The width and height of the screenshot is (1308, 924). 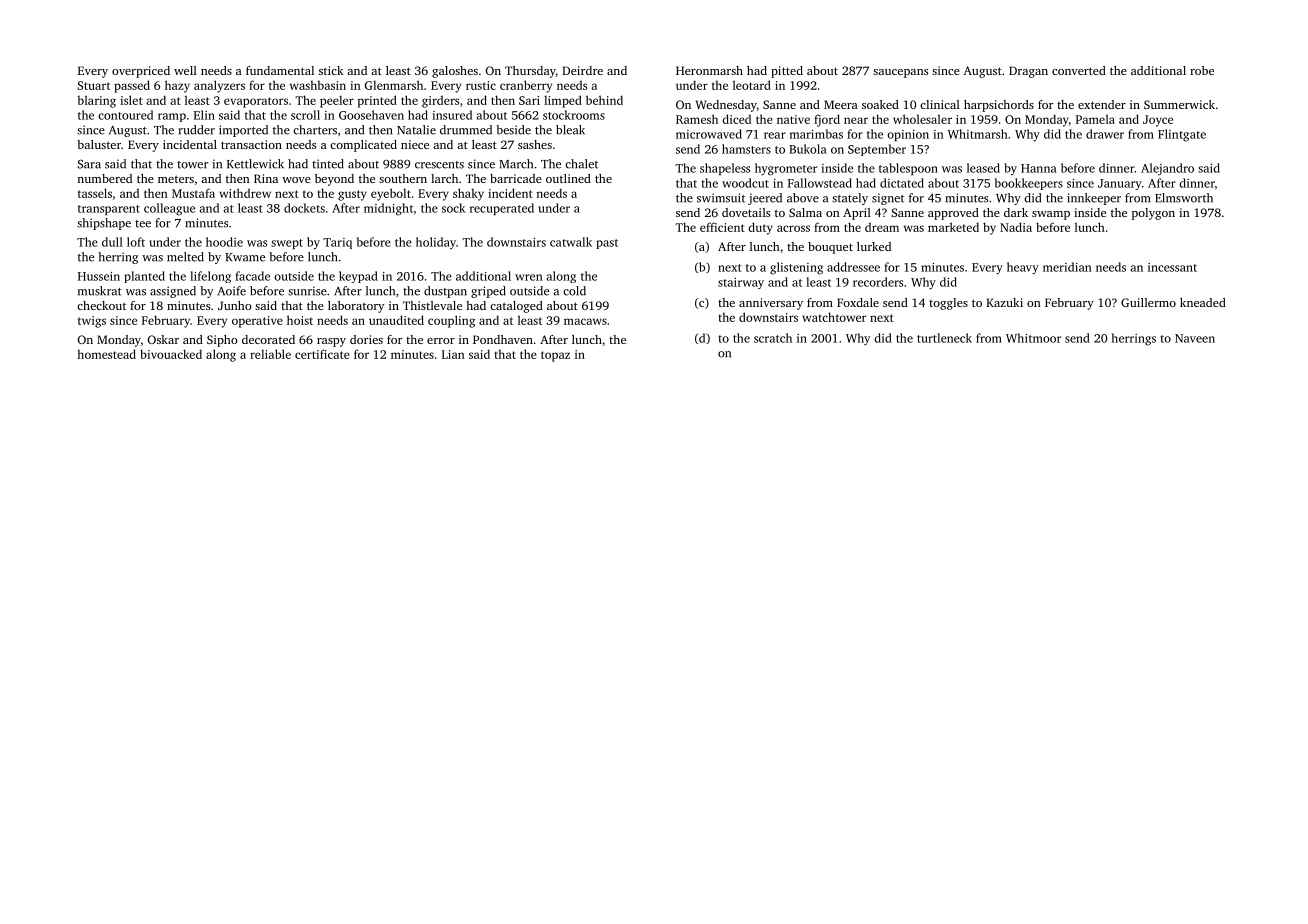 What do you see at coordinates (287, 244) in the screenshot?
I see `swept` at bounding box center [287, 244].
